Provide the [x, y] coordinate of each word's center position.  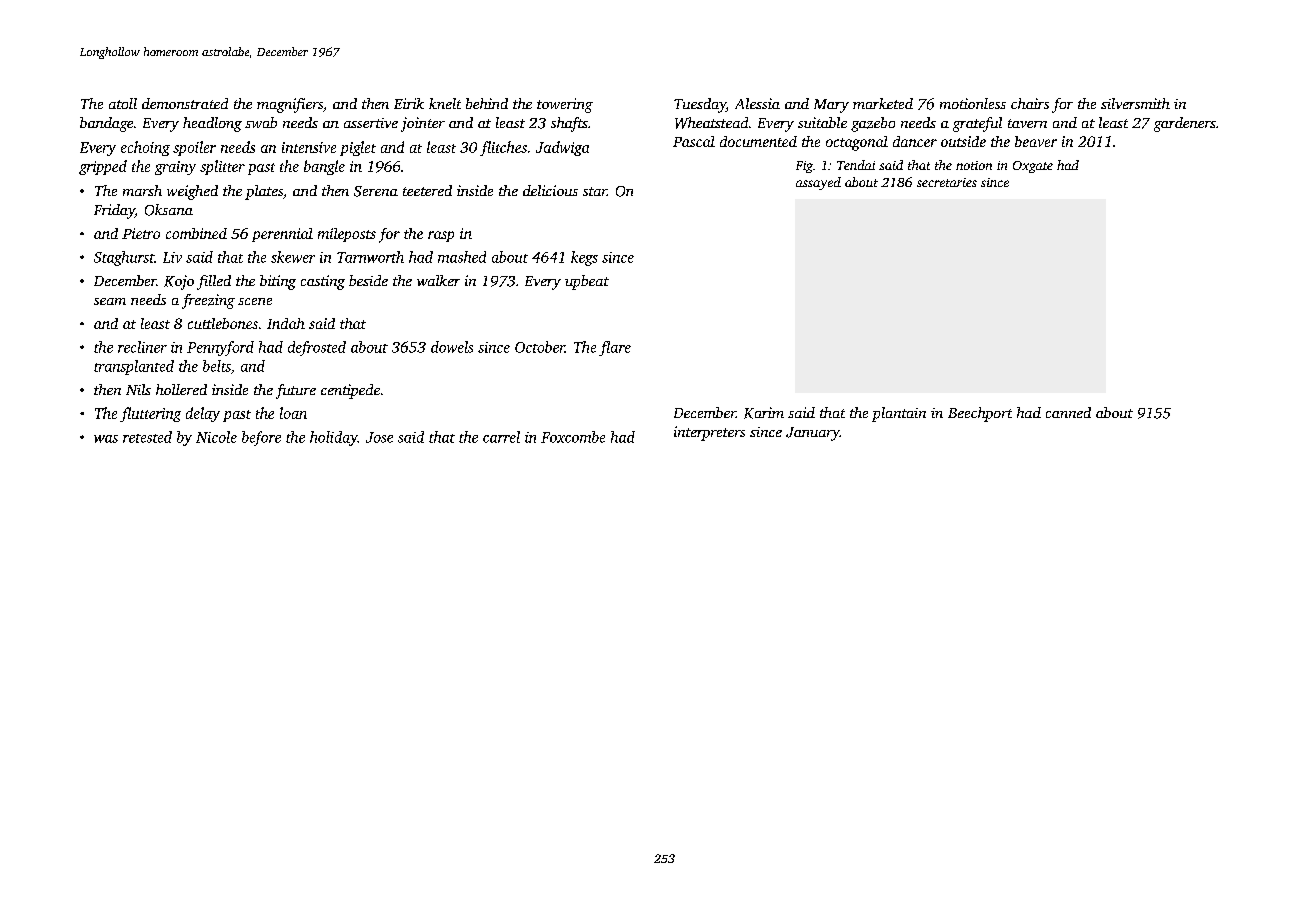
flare [615, 348]
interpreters [709, 433]
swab [261, 122]
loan [293, 413]
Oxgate [1033, 167]
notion [974, 165]
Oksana [169, 210]
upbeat [587, 282]
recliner [142, 347]
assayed [818, 183]
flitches [503, 148]
